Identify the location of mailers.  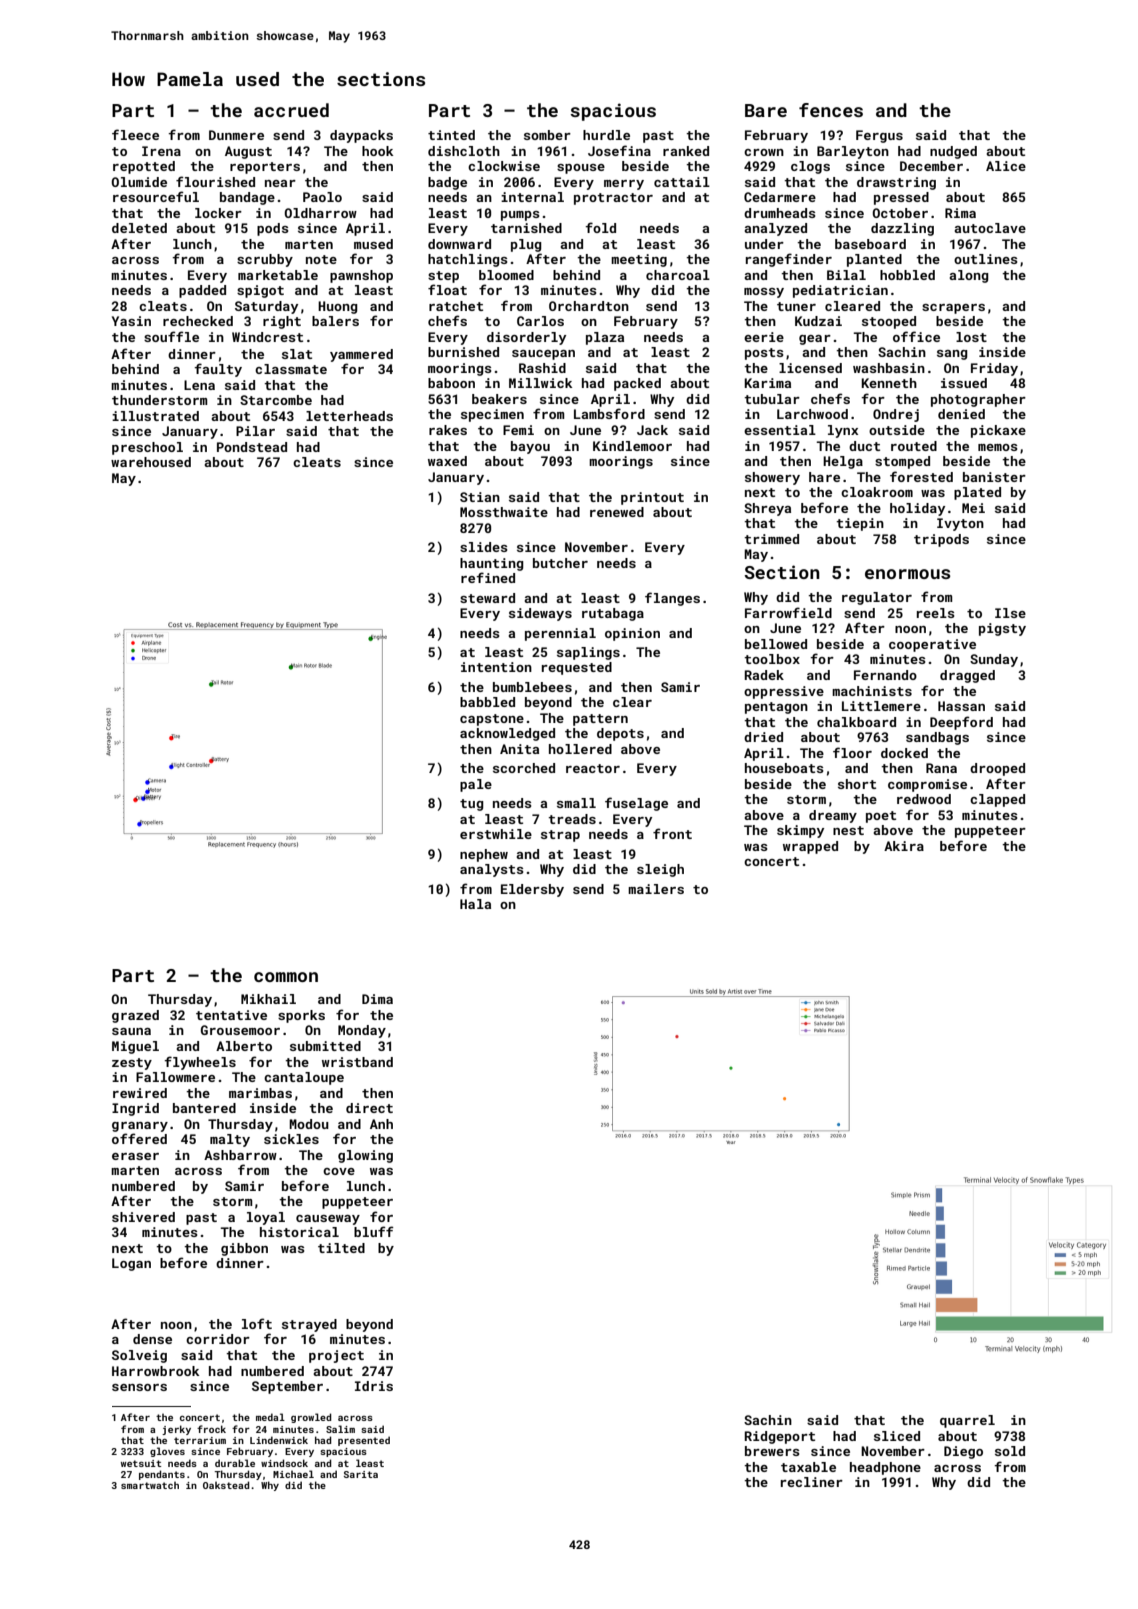
(656, 889).
